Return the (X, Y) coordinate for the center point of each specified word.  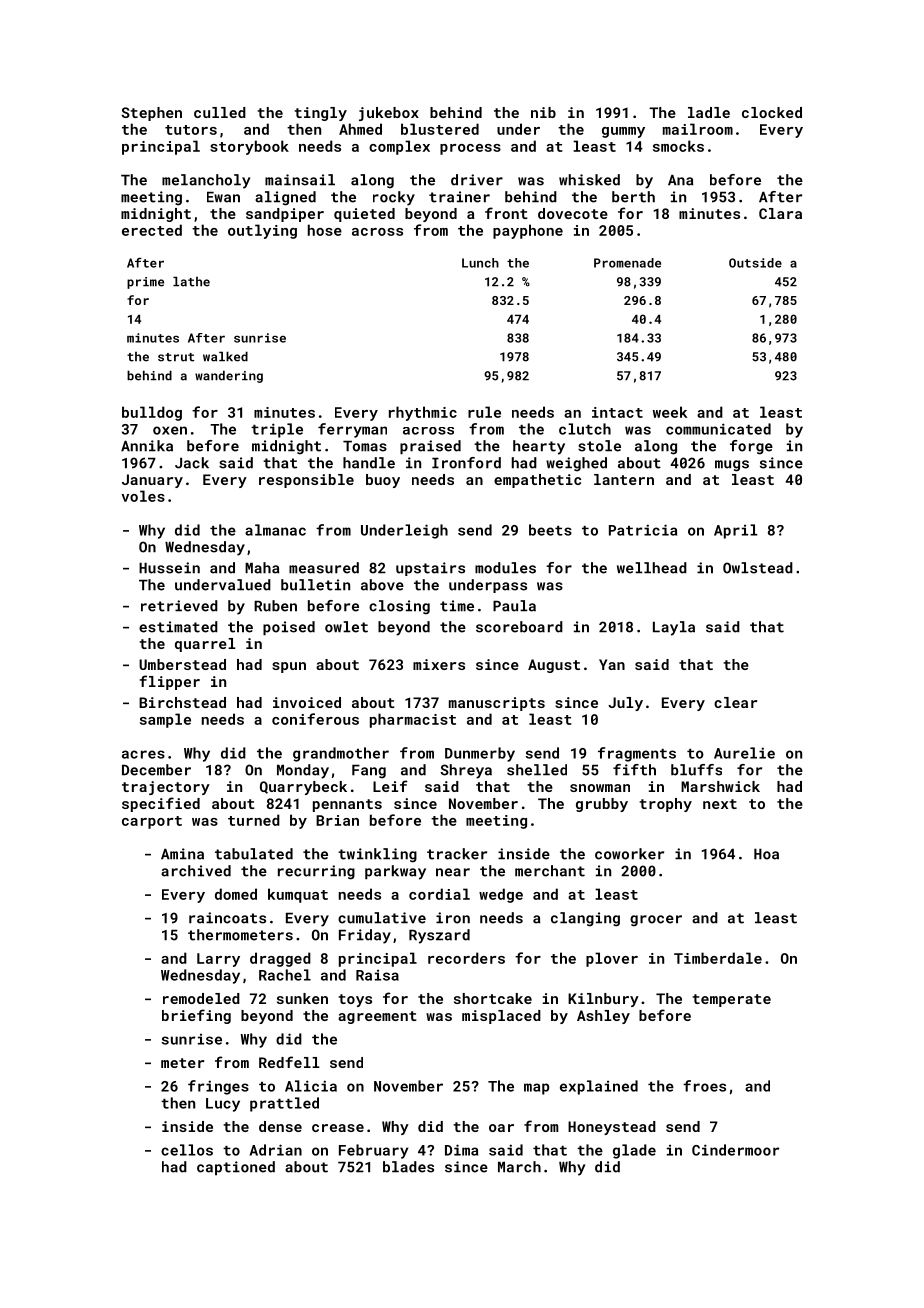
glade (634, 1151)
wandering (229, 376)
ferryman (352, 430)
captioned (236, 1168)
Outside (755, 263)
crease (338, 1128)
